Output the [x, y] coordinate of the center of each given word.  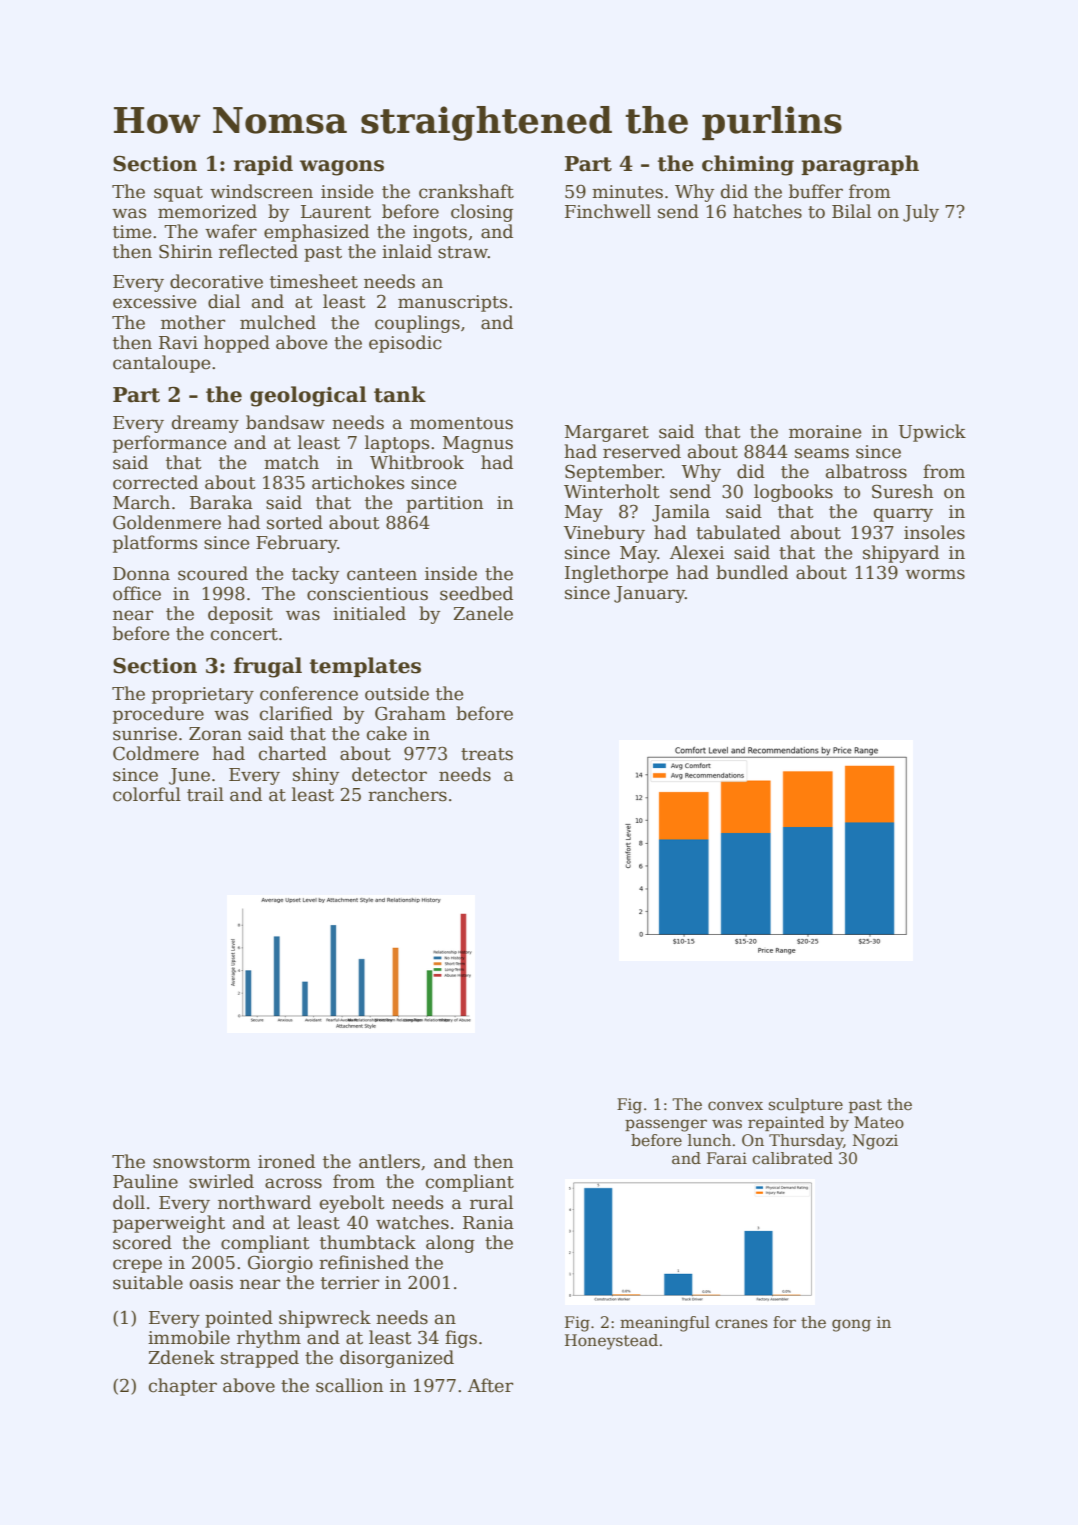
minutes [627, 192]
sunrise [145, 734]
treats [487, 754]
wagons [342, 168]
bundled [752, 572]
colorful [147, 794]
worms [935, 574]
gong [851, 1325]
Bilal [851, 211]
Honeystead [611, 1342]
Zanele [483, 613]
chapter [183, 1387]
